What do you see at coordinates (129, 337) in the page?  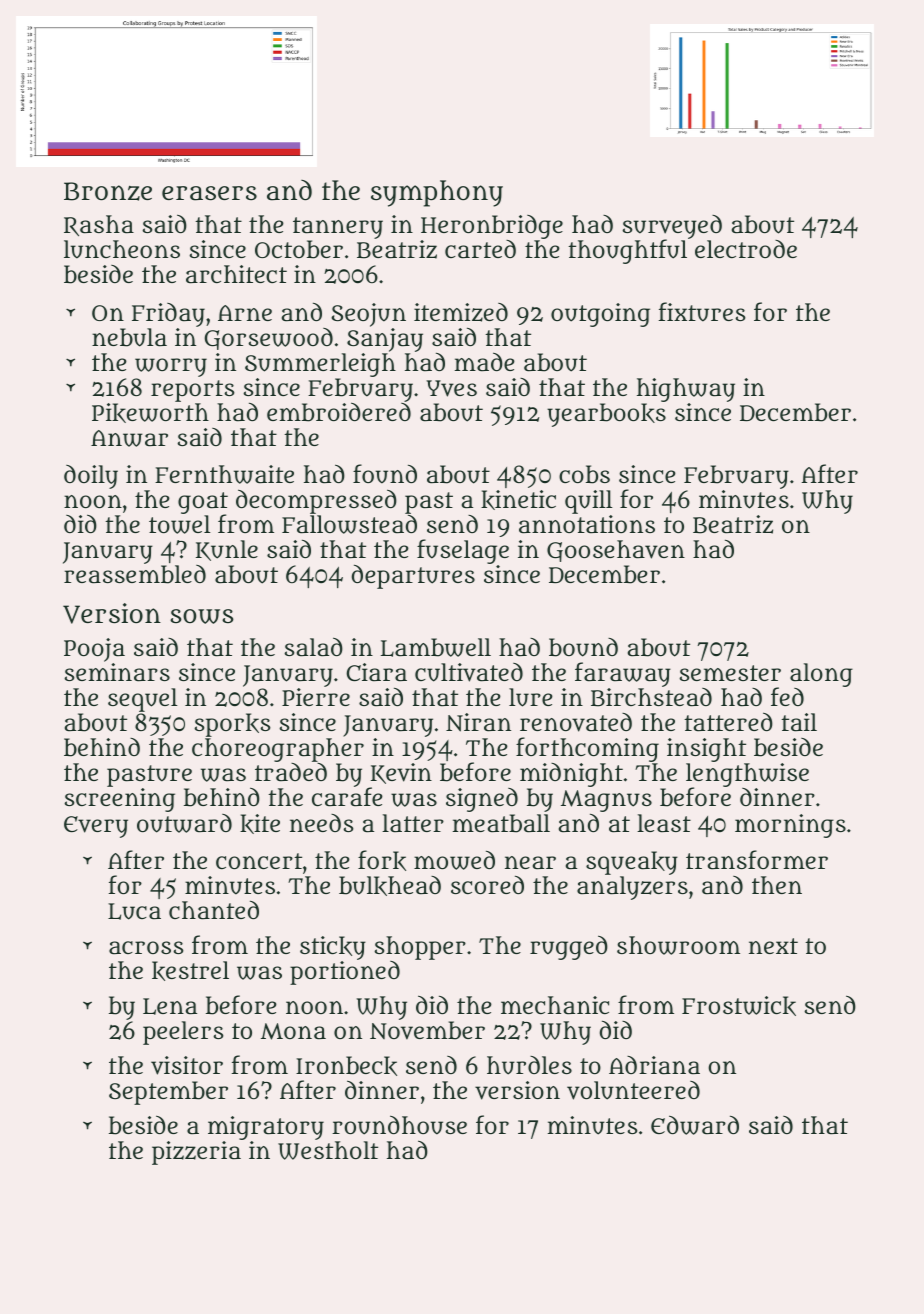 I see `nebula` at bounding box center [129, 337].
